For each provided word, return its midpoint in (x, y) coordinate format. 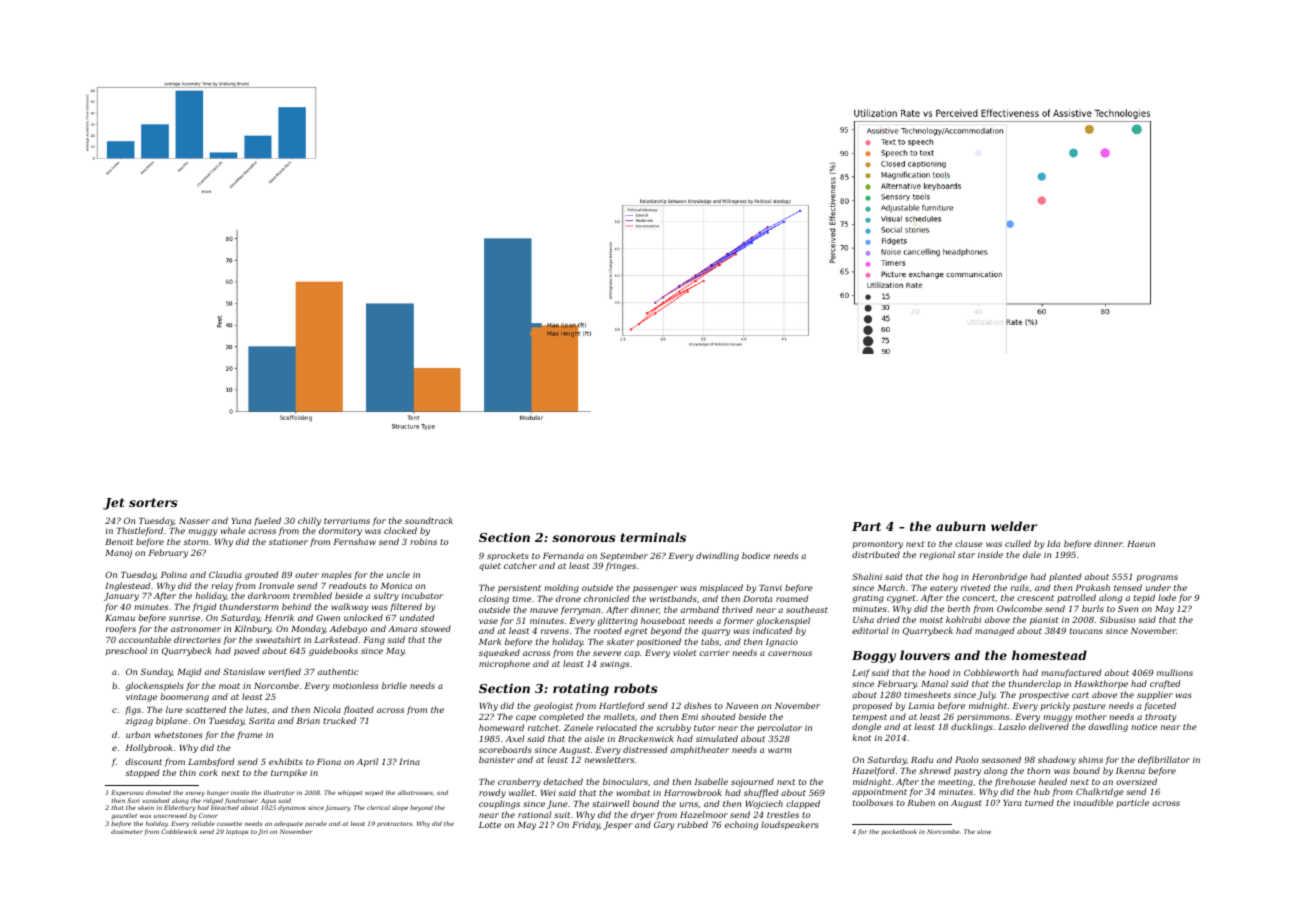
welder (1014, 526)
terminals (653, 537)
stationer (288, 542)
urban (138, 734)
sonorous (584, 538)
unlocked (363, 617)
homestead (1049, 655)
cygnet (901, 599)
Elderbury (180, 808)
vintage (141, 698)
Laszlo (1012, 726)
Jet (113, 504)
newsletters (609, 759)
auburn (961, 526)
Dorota (757, 599)
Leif (861, 673)
